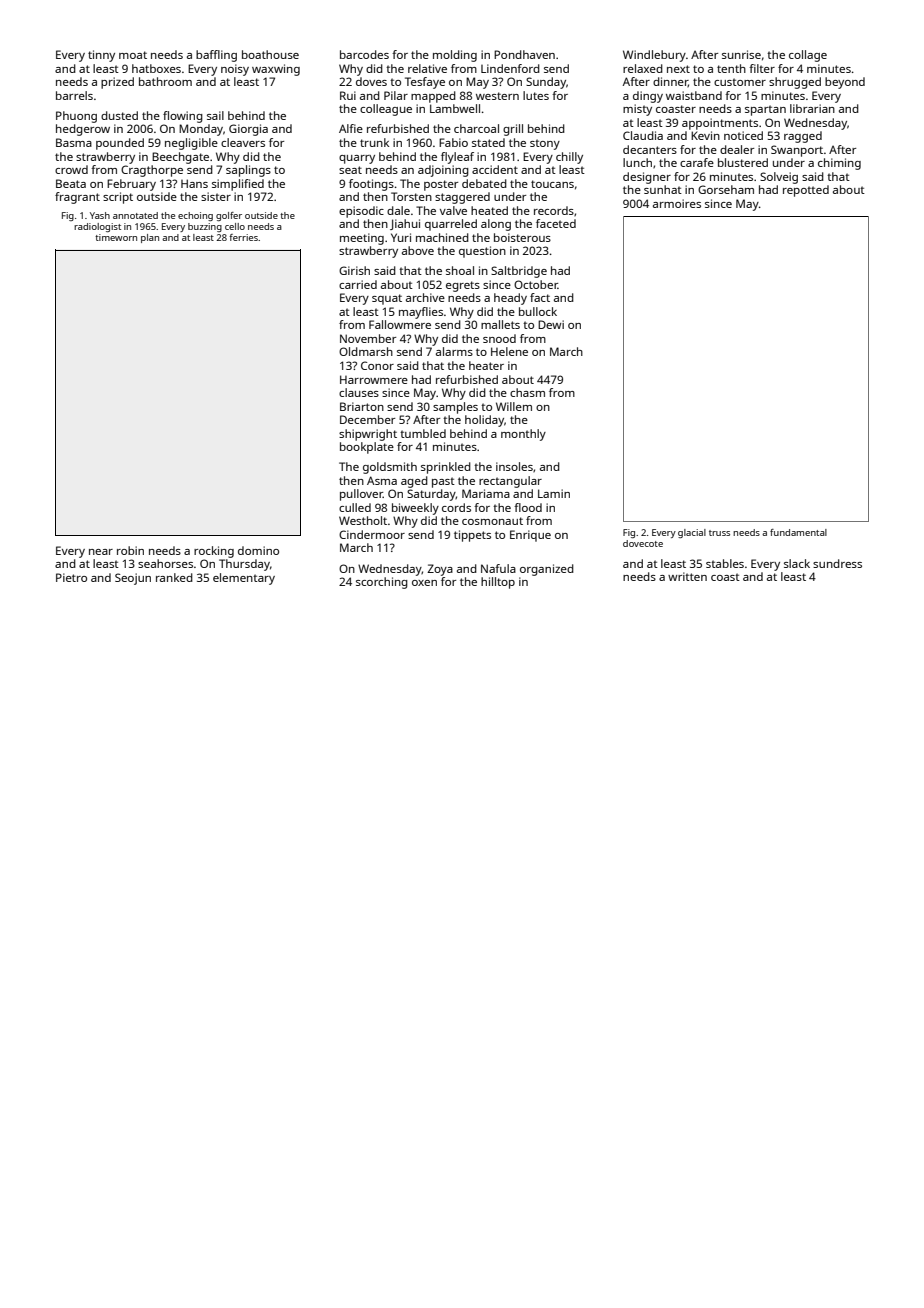  I want to click on flood, so click(528, 507).
